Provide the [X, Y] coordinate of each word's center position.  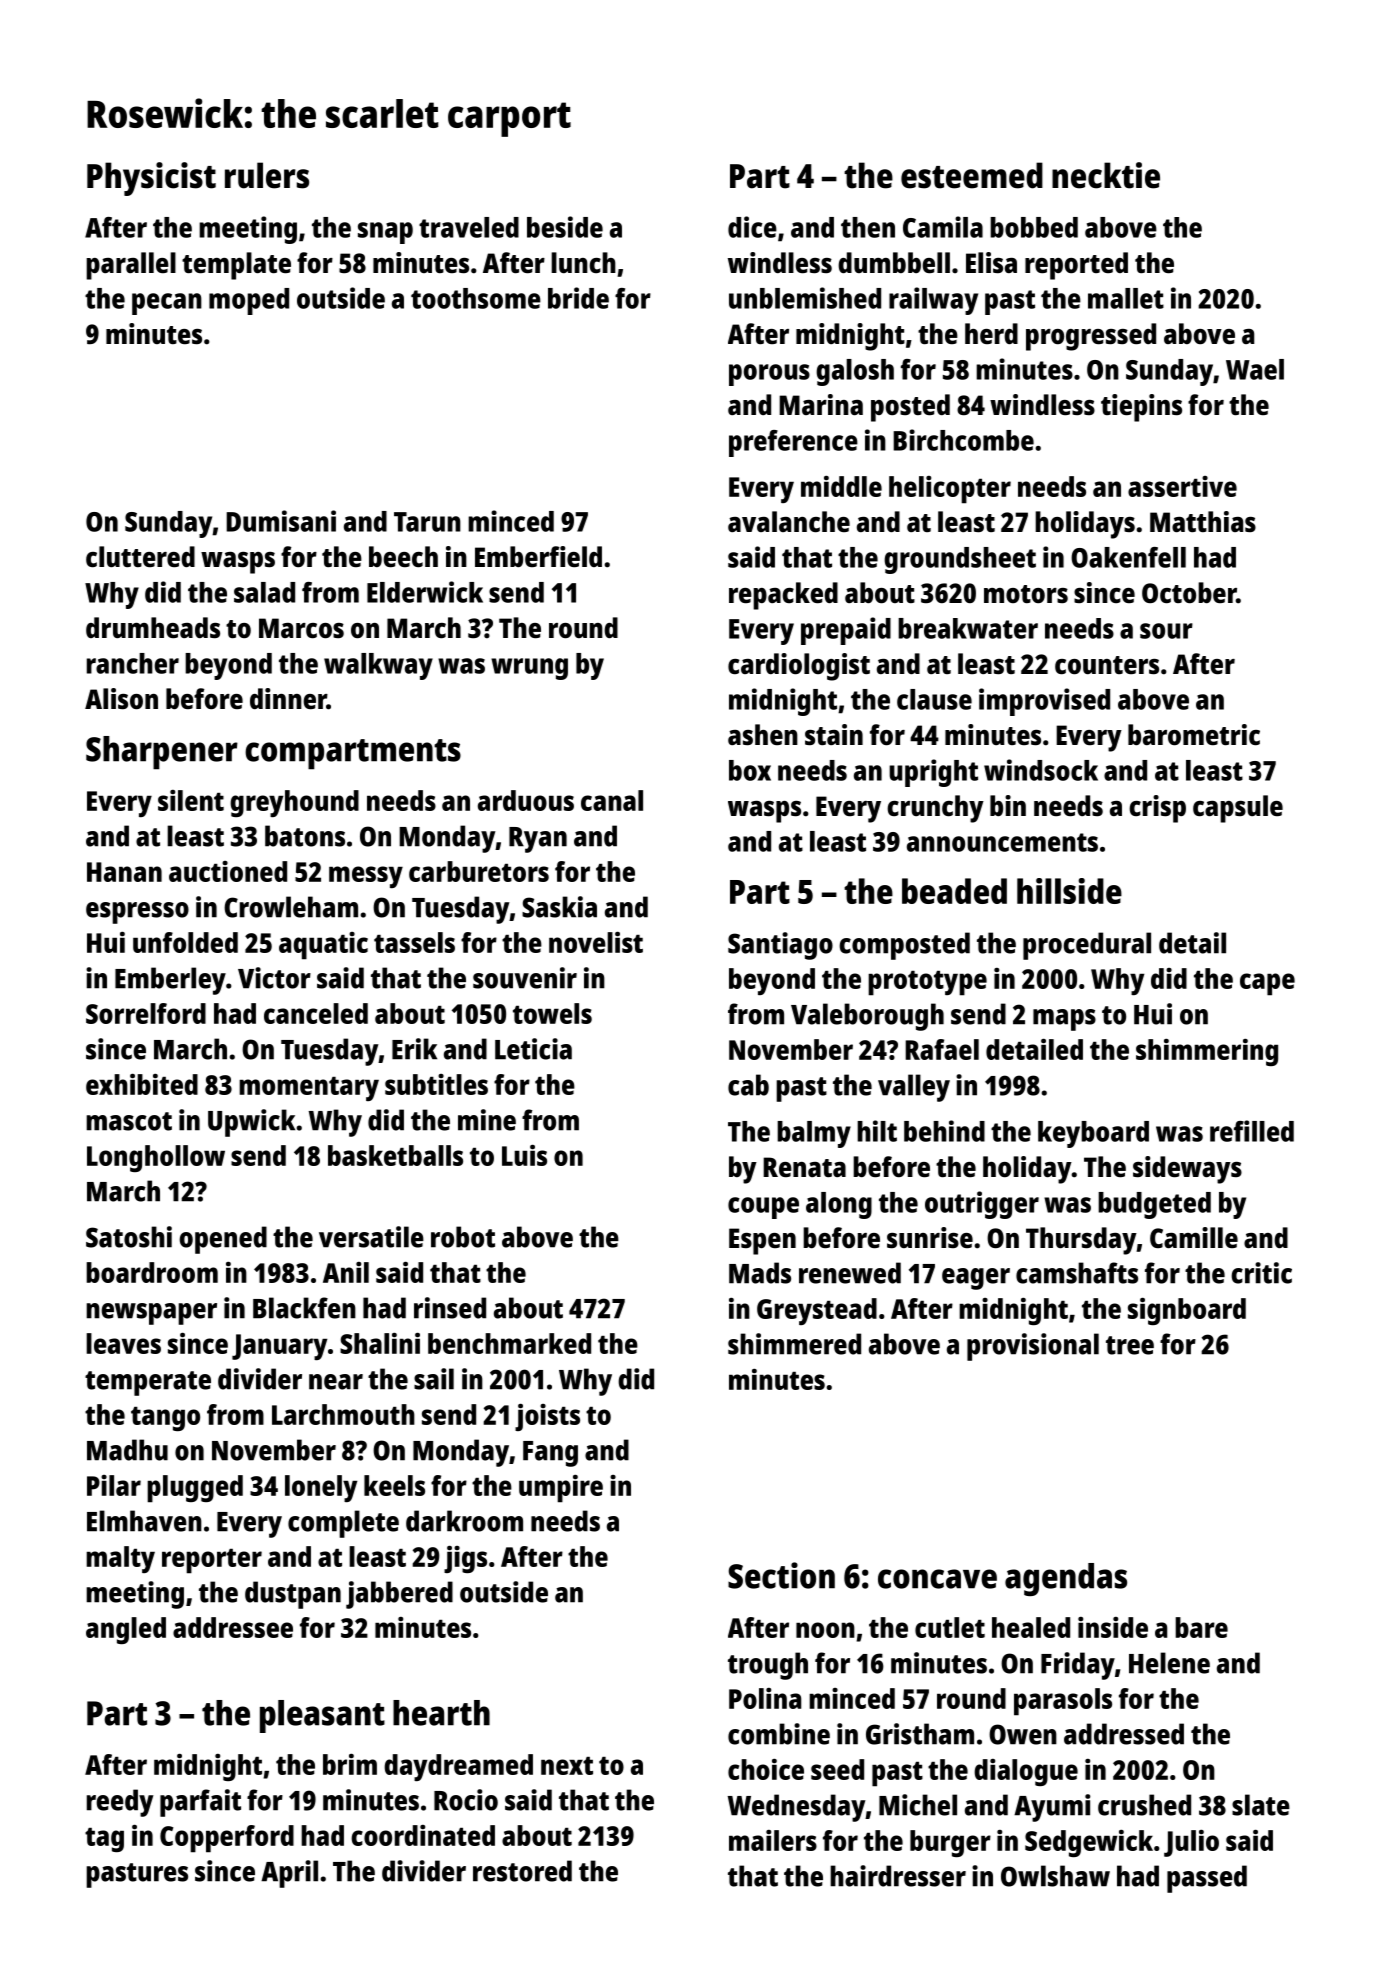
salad [264, 592]
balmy [814, 1134]
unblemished [805, 298]
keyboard [1093, 1134]
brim [350, 1764]
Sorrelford [146, 1013]
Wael [1255, 369]
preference [793, 443]
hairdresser [898, 1876]
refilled [1252, 1131]
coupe [763, 1208]
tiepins [1141, 408]
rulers [267, 175]
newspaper [151, 1314]
